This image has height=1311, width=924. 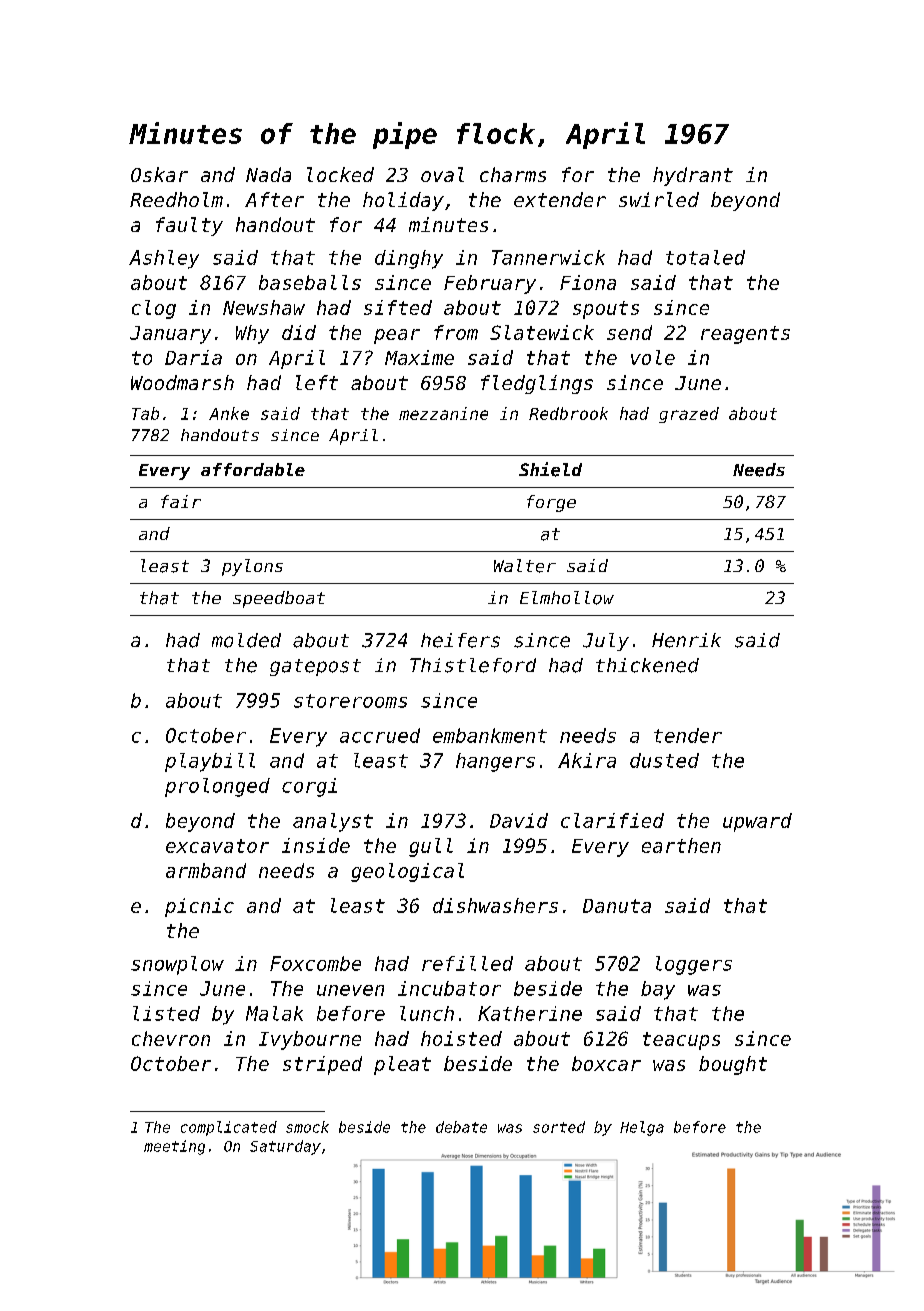 I want to click on debate, so click(x=461, y=1127).
